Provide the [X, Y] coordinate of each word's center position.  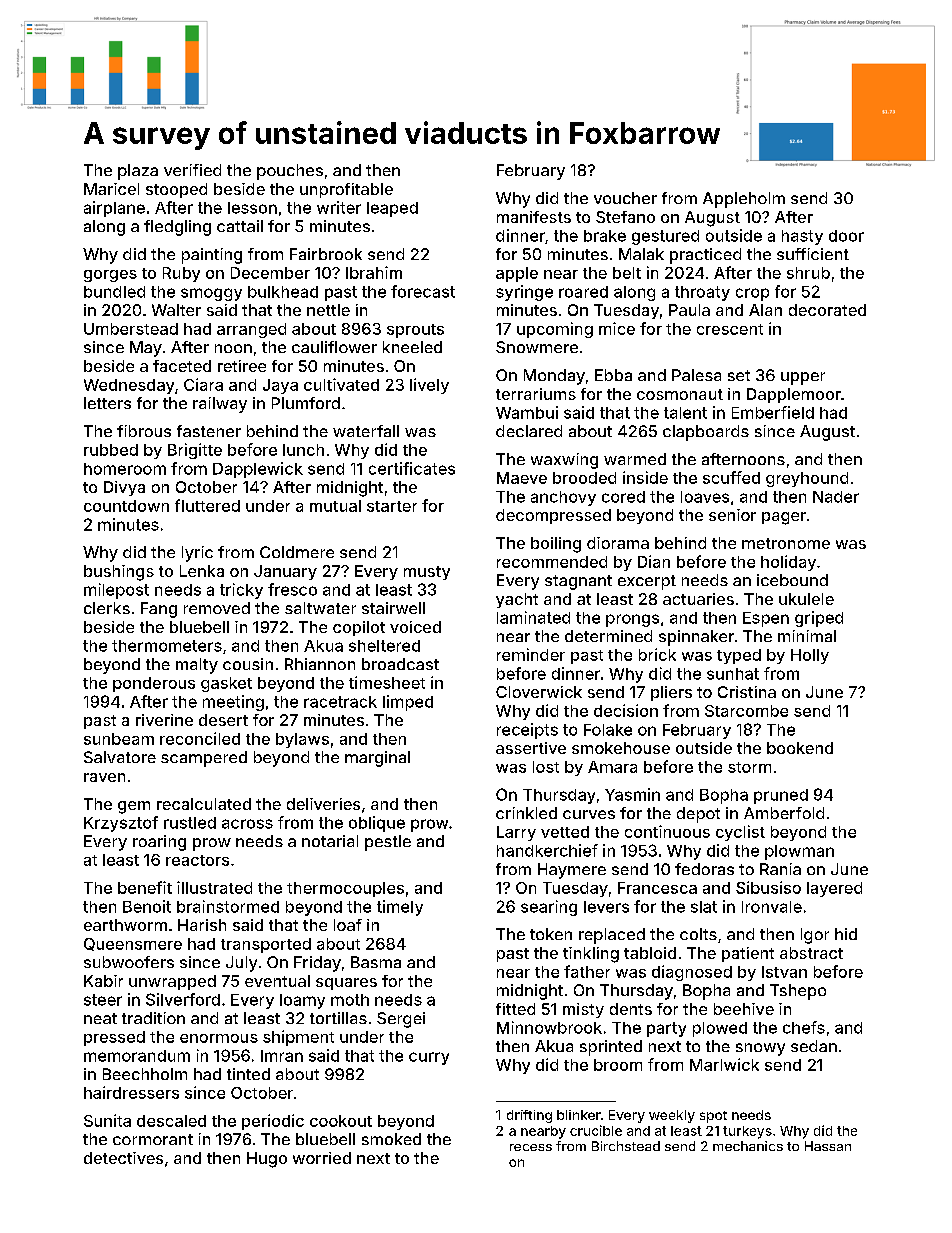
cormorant [153, 1139]
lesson [252, 208]
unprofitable [346, 190]
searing [549, 908]
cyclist [740, 833]
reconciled [200, 738]
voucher [625, 198]
